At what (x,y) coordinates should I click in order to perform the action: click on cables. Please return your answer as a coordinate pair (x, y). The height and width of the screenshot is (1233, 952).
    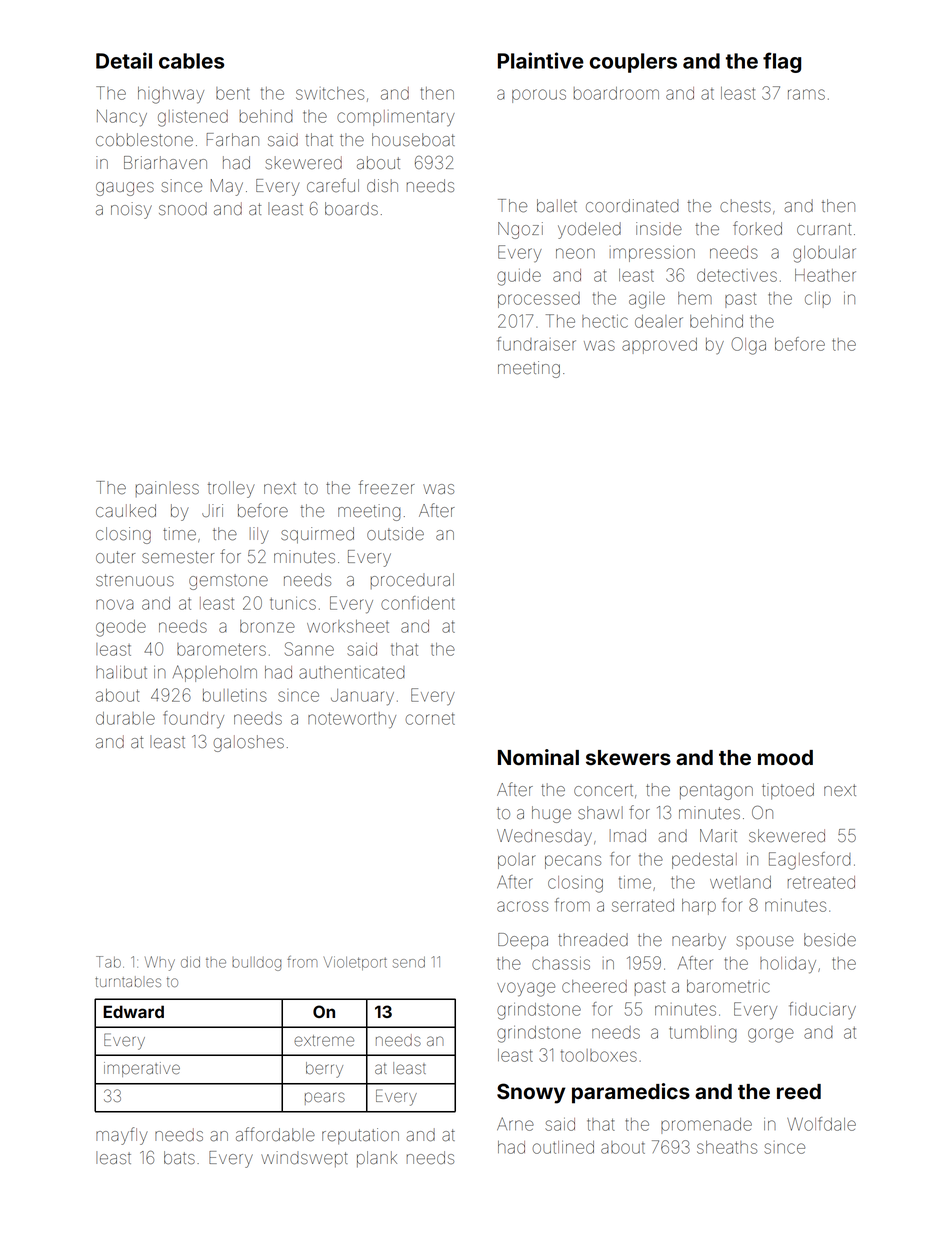
    Looking at the image, I should click on (191, 61).
